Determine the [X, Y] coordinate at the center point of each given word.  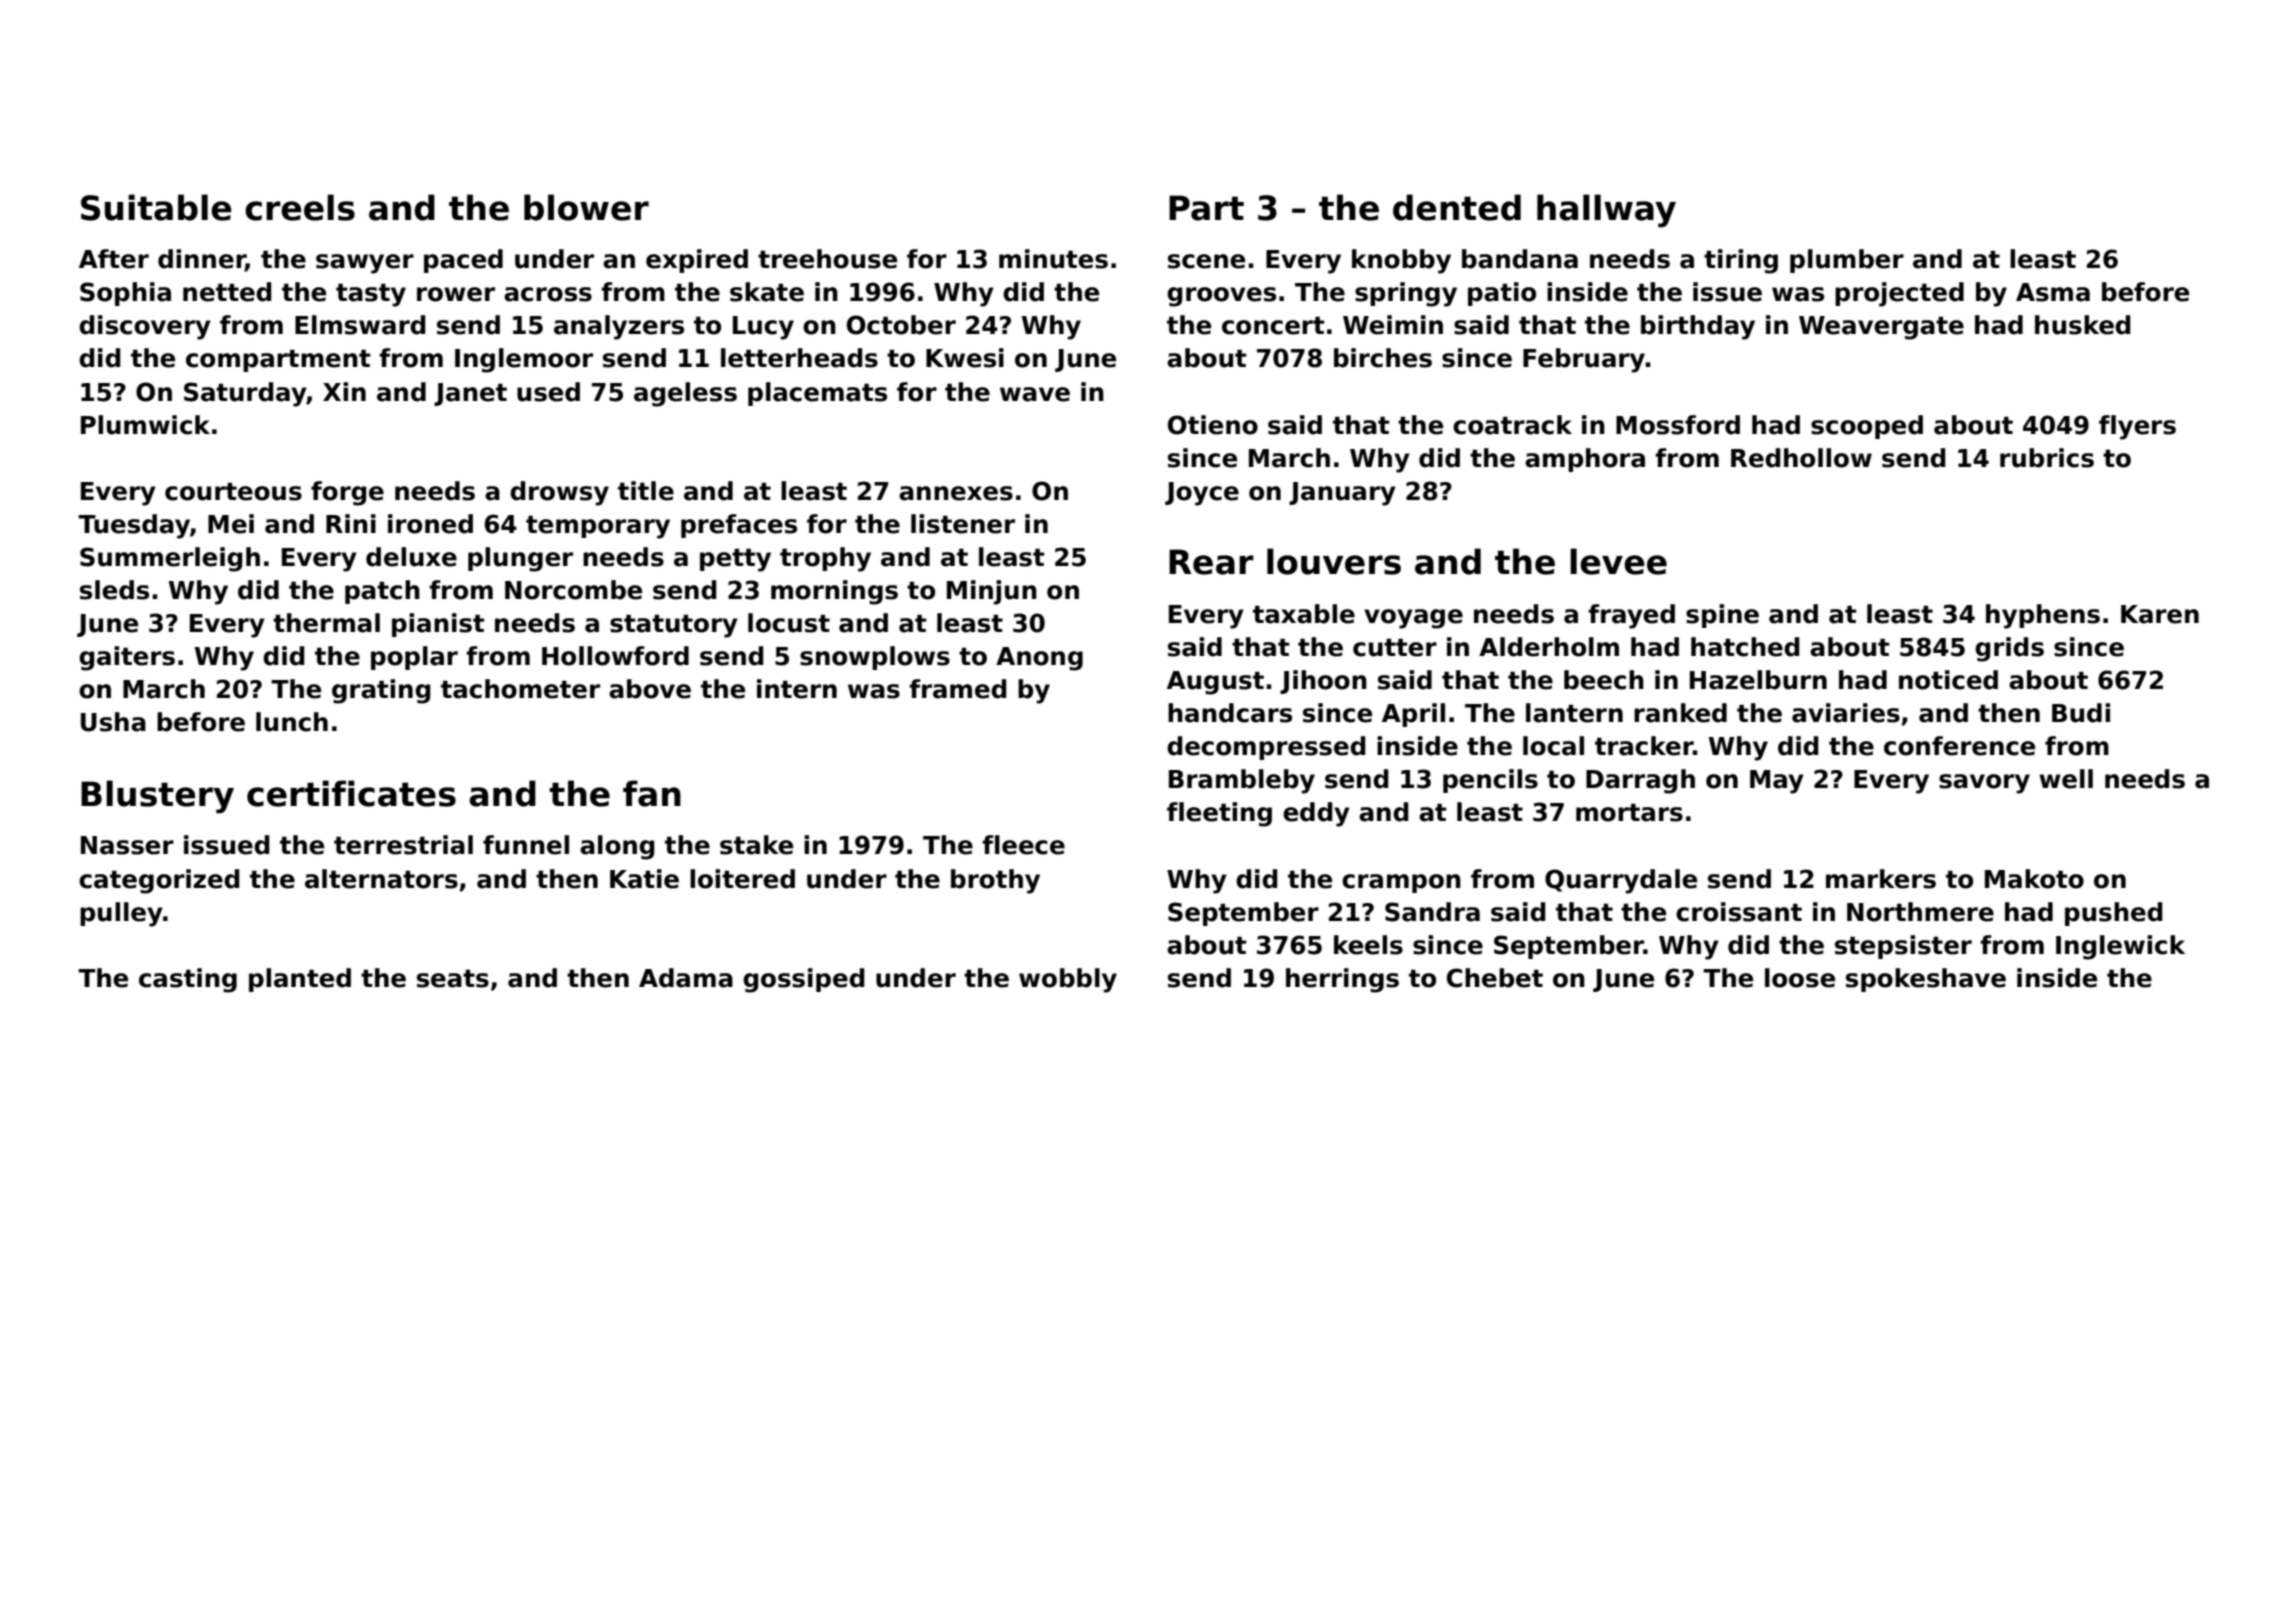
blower [586, 207]
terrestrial [403, 845]
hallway [1606, 211]
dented [1457, 207]
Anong [1039, 659]
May [1777, 782]
